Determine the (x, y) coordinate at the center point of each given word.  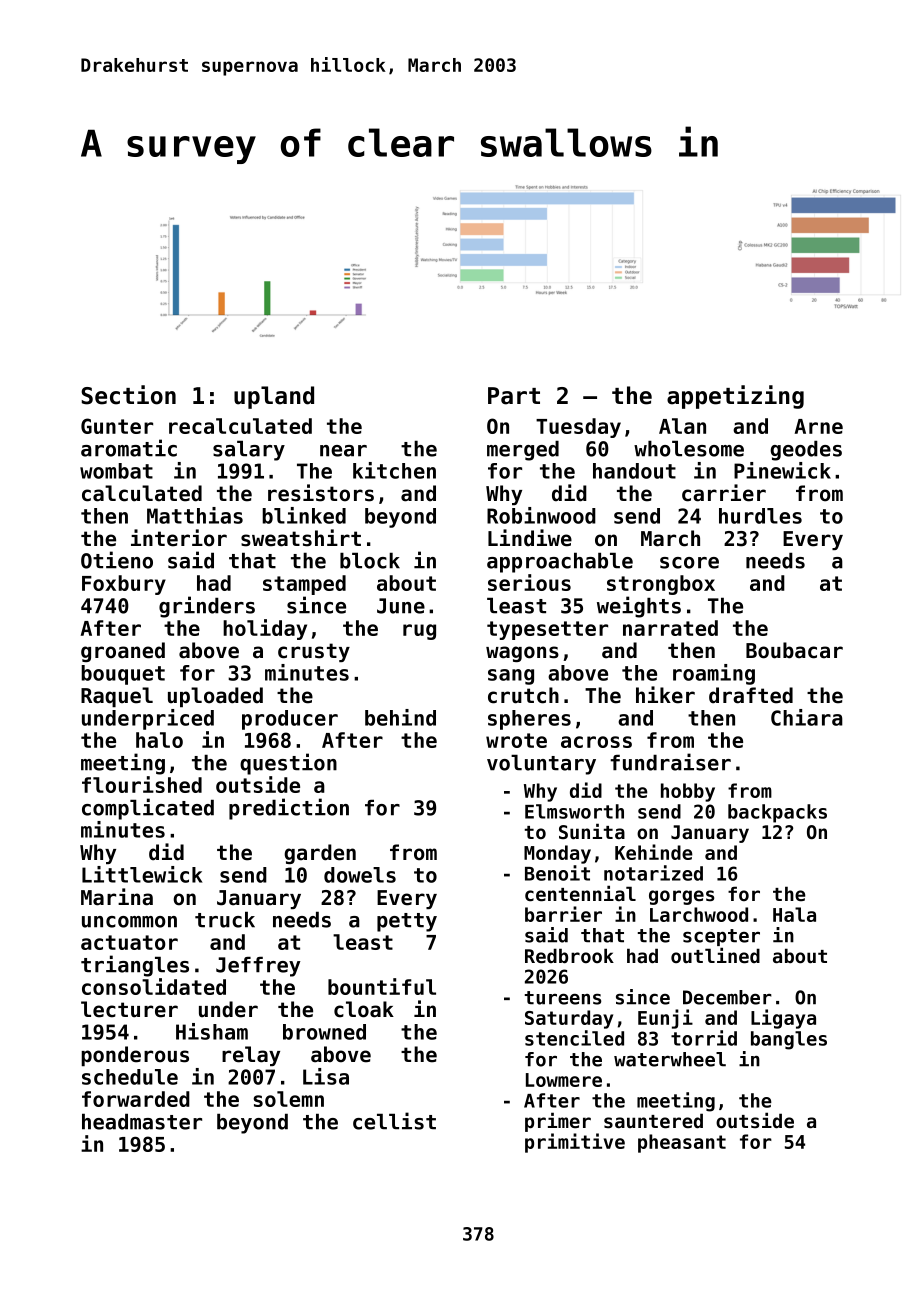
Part (514, 396)
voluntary (541, 765)
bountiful (382, 986)
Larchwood (699, 914)
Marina (117, 897)
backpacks (777, 813)
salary (249, 451)
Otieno (117, 560)
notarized (653, 873)
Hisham (212, 1031)
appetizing (735, 397)
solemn (288, 1099)
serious (529, 582)
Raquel (117, 697)
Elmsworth (574, 811)
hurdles (760, 516)
